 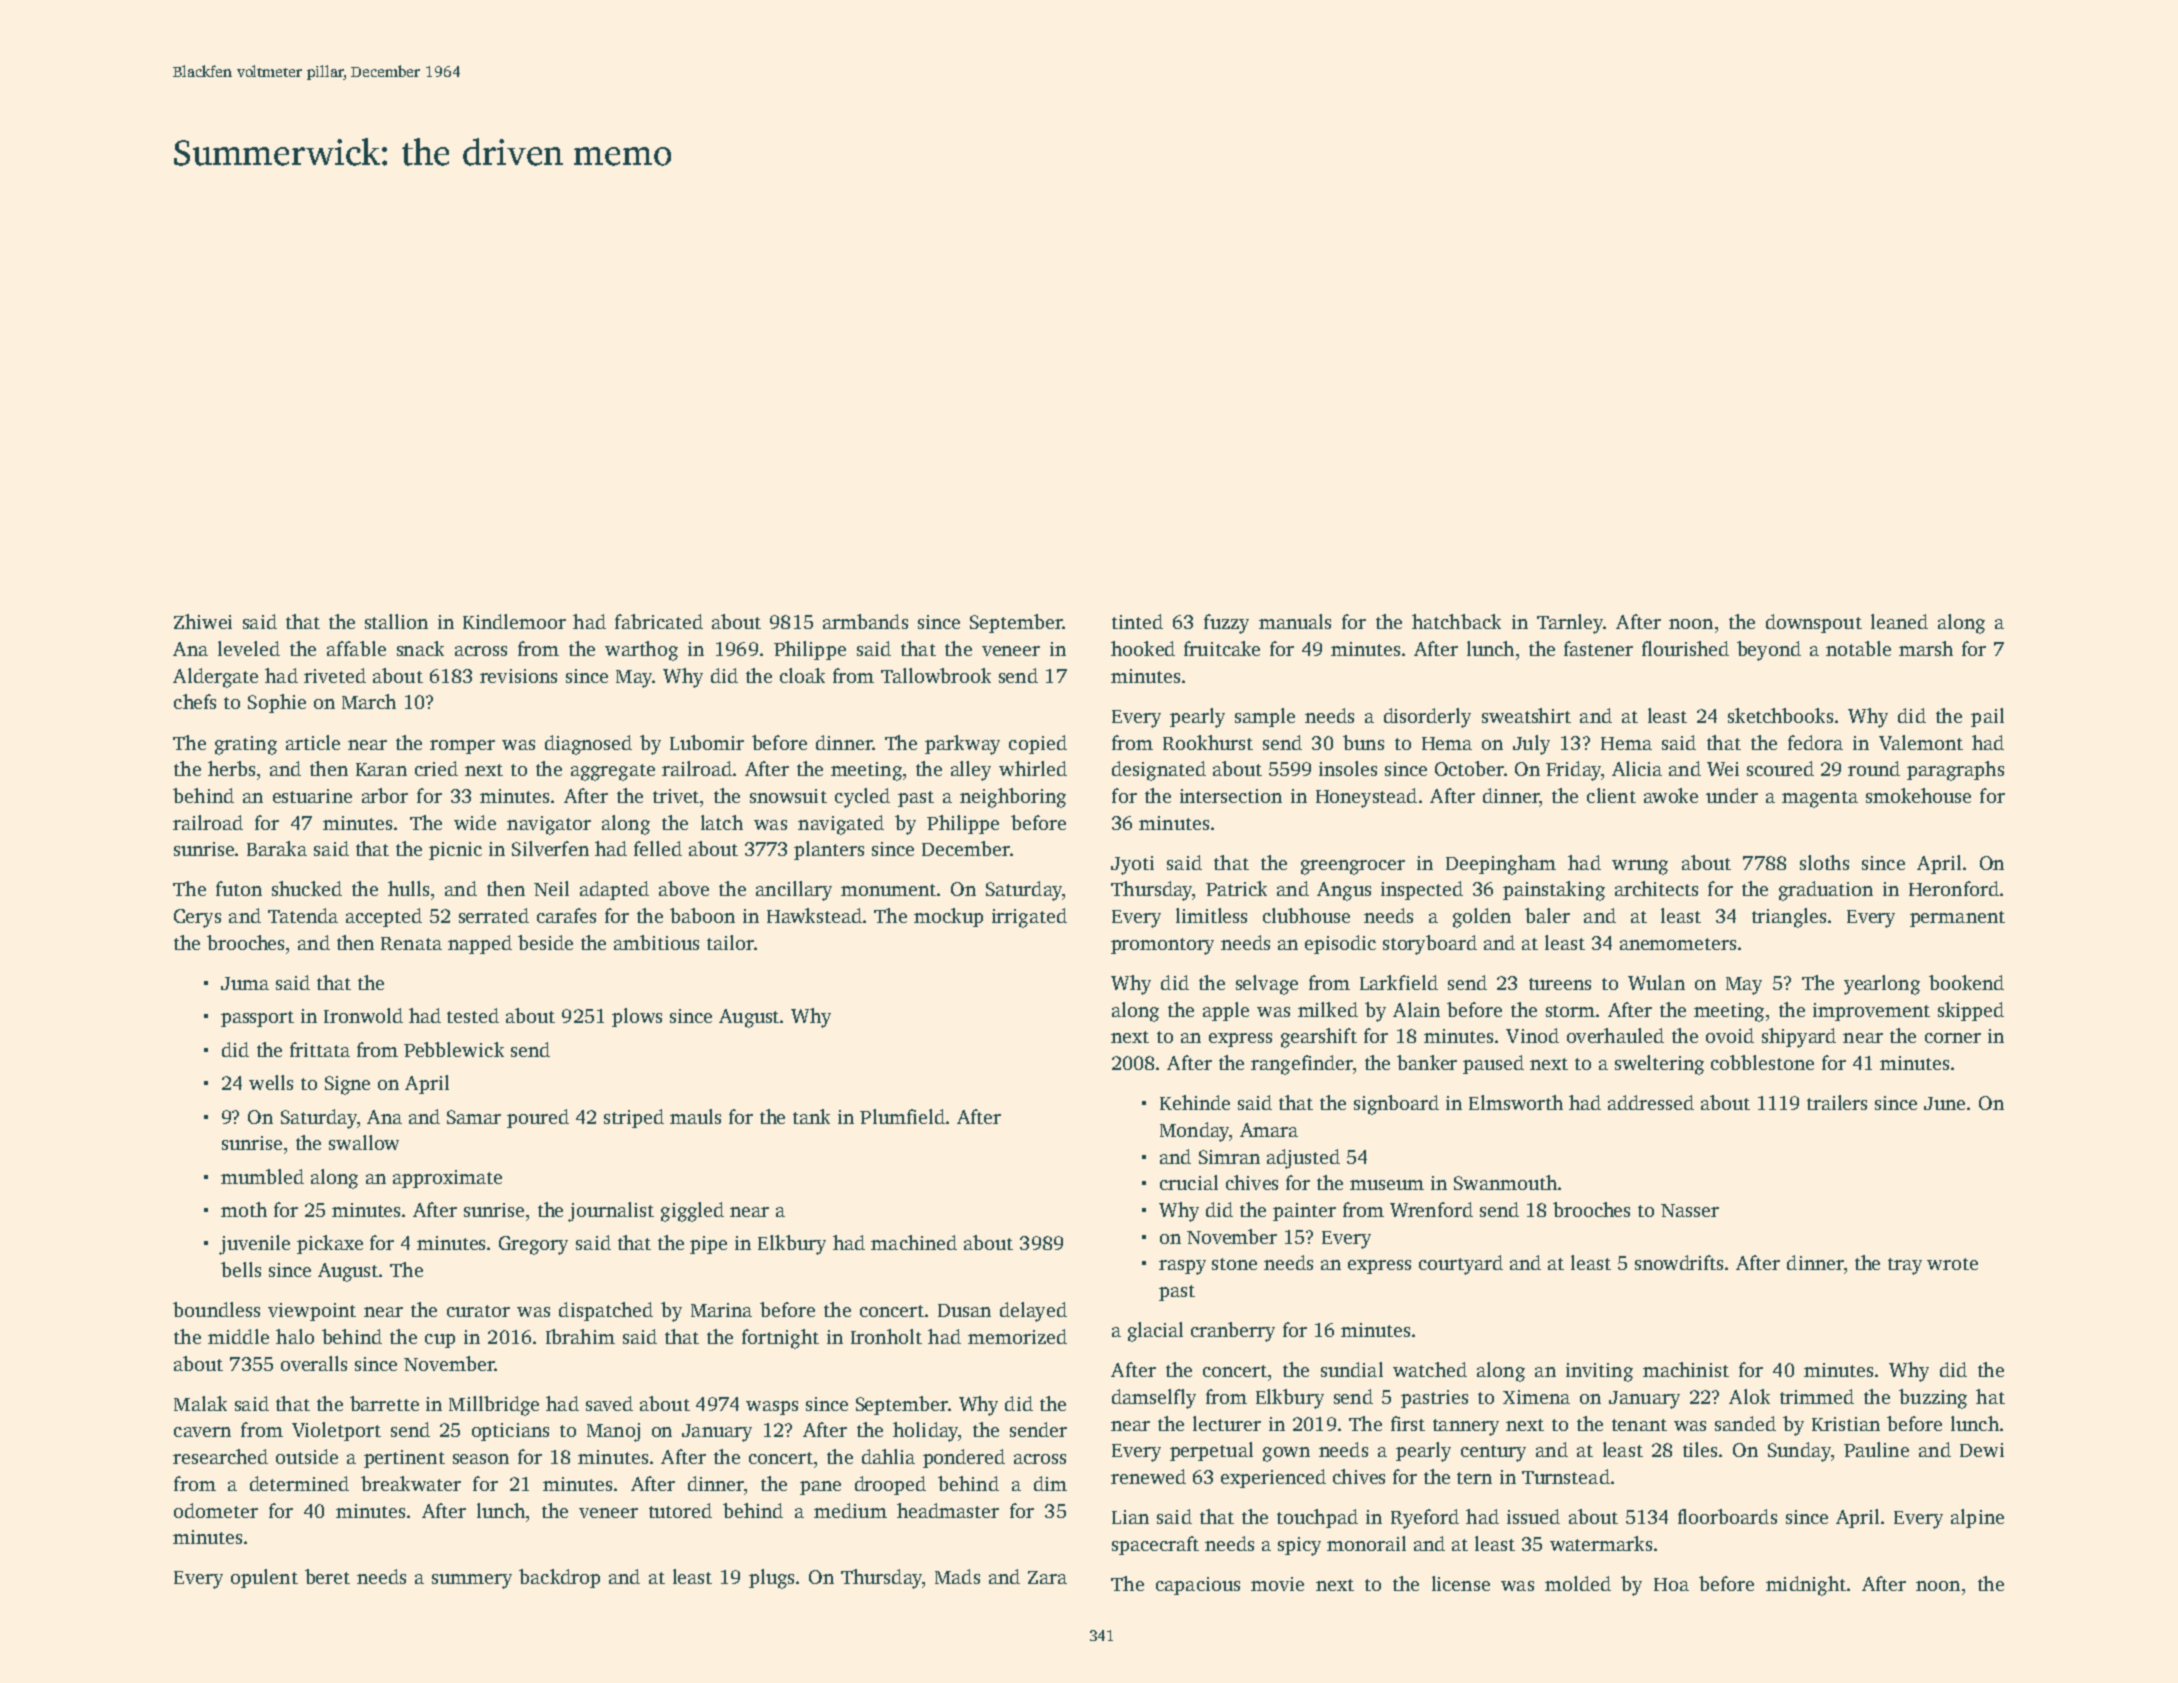 What do you see at coordinates (1749, 1396) in the image?
I see `Alok` at bounding box center [1749, 1396].
